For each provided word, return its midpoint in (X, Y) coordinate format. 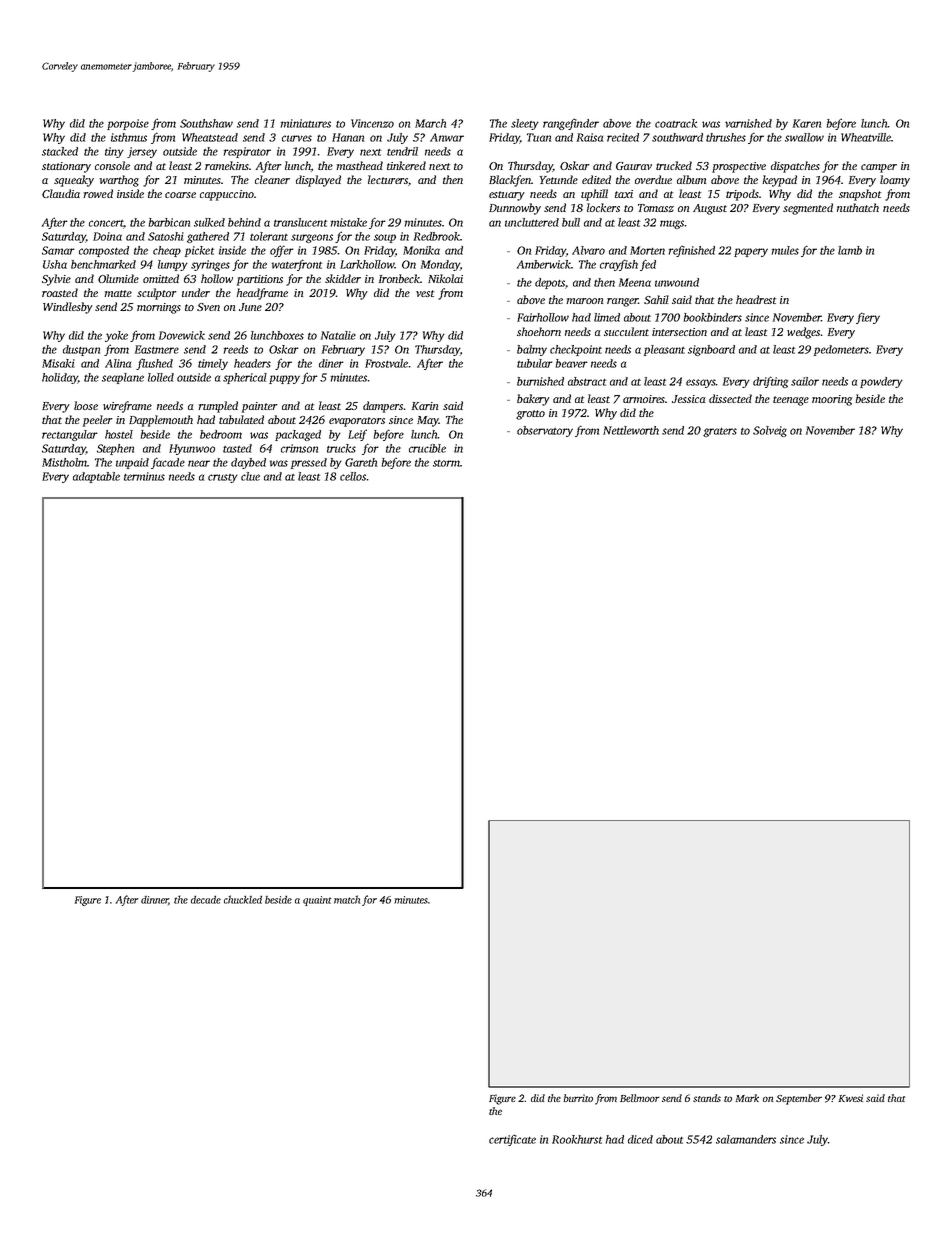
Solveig (770, 431)
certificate (512, 1140)
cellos (353, 476)
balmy (532, 350)
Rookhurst (577, 1139)
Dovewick (182, 335)
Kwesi (851, 1098)
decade (206, 899)
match (347, 899)
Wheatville (866, 137)
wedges (803, 333)
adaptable (96, 477)
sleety (525, 124)
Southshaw (206, 123)
